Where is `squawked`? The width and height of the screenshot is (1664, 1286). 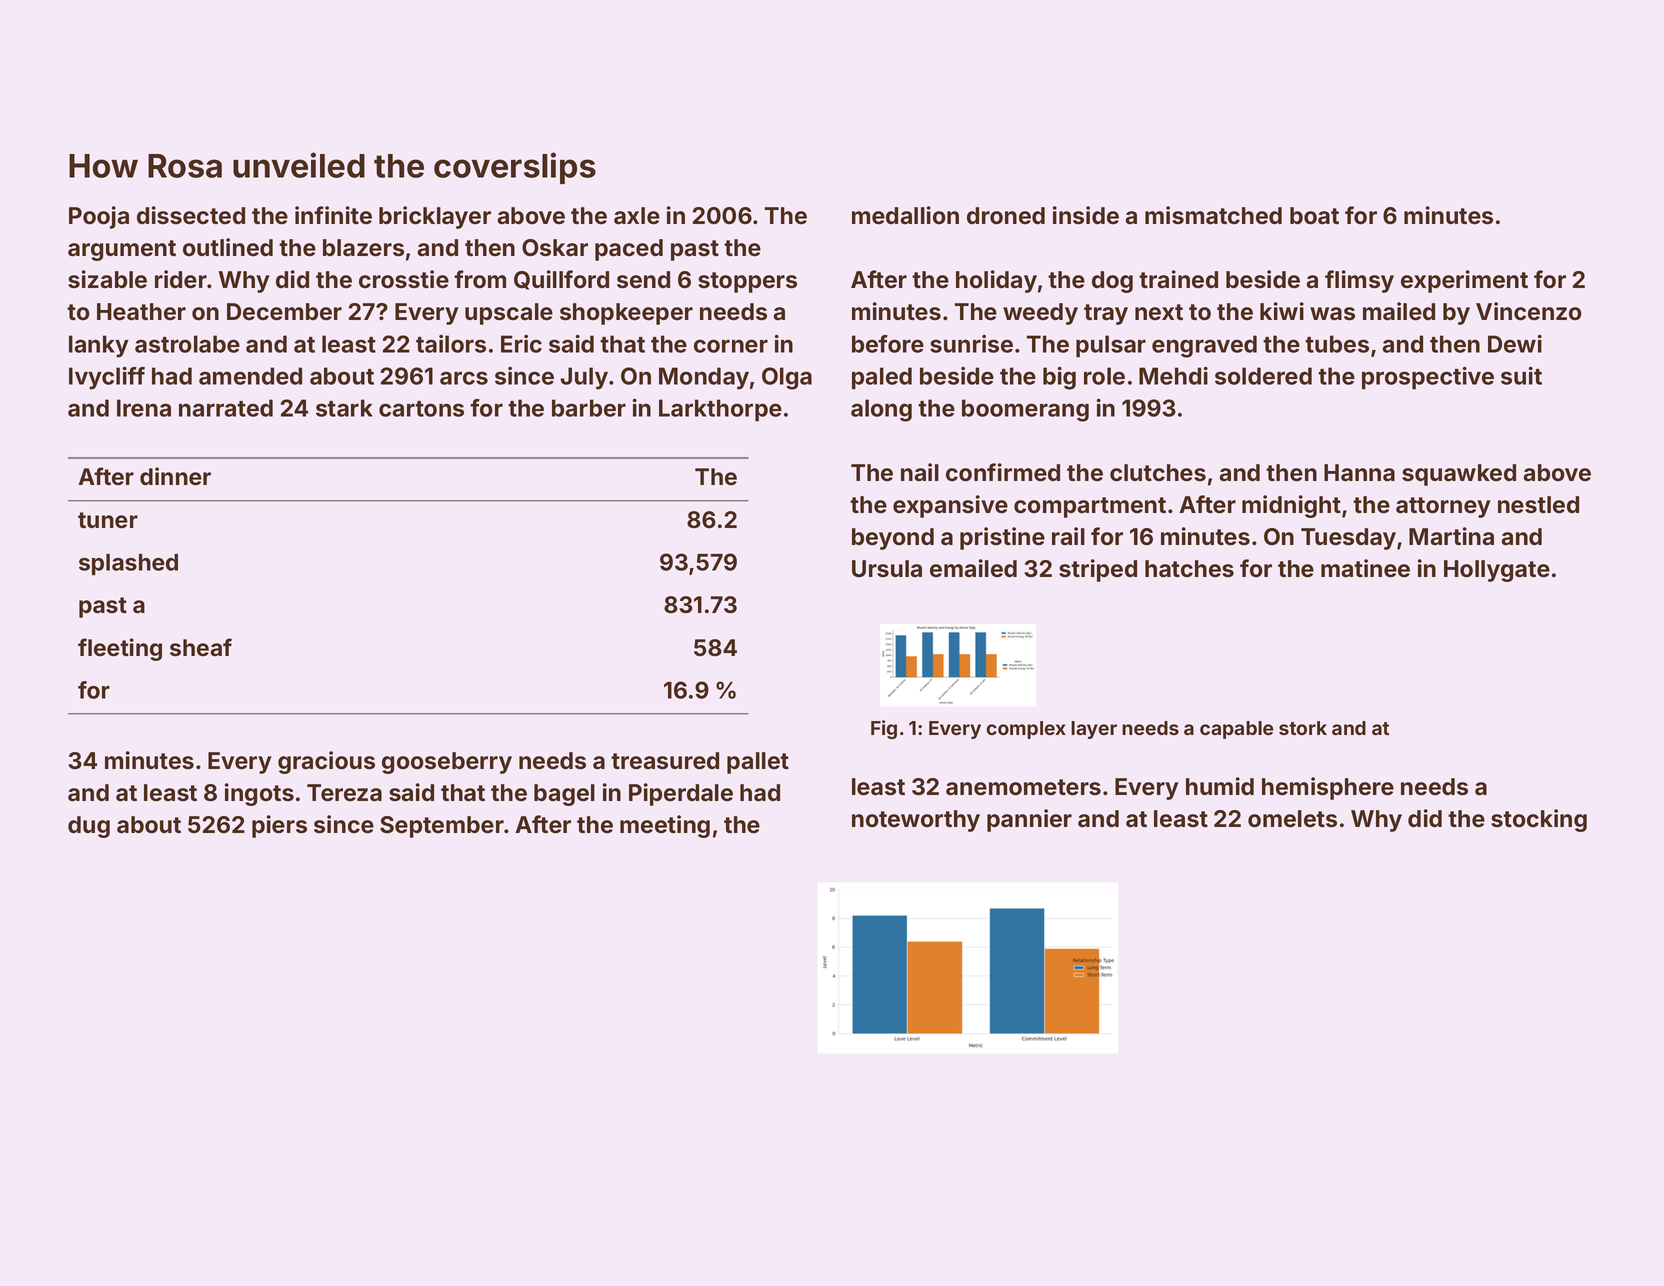 squawked is located at coordinates (1459, 475).
